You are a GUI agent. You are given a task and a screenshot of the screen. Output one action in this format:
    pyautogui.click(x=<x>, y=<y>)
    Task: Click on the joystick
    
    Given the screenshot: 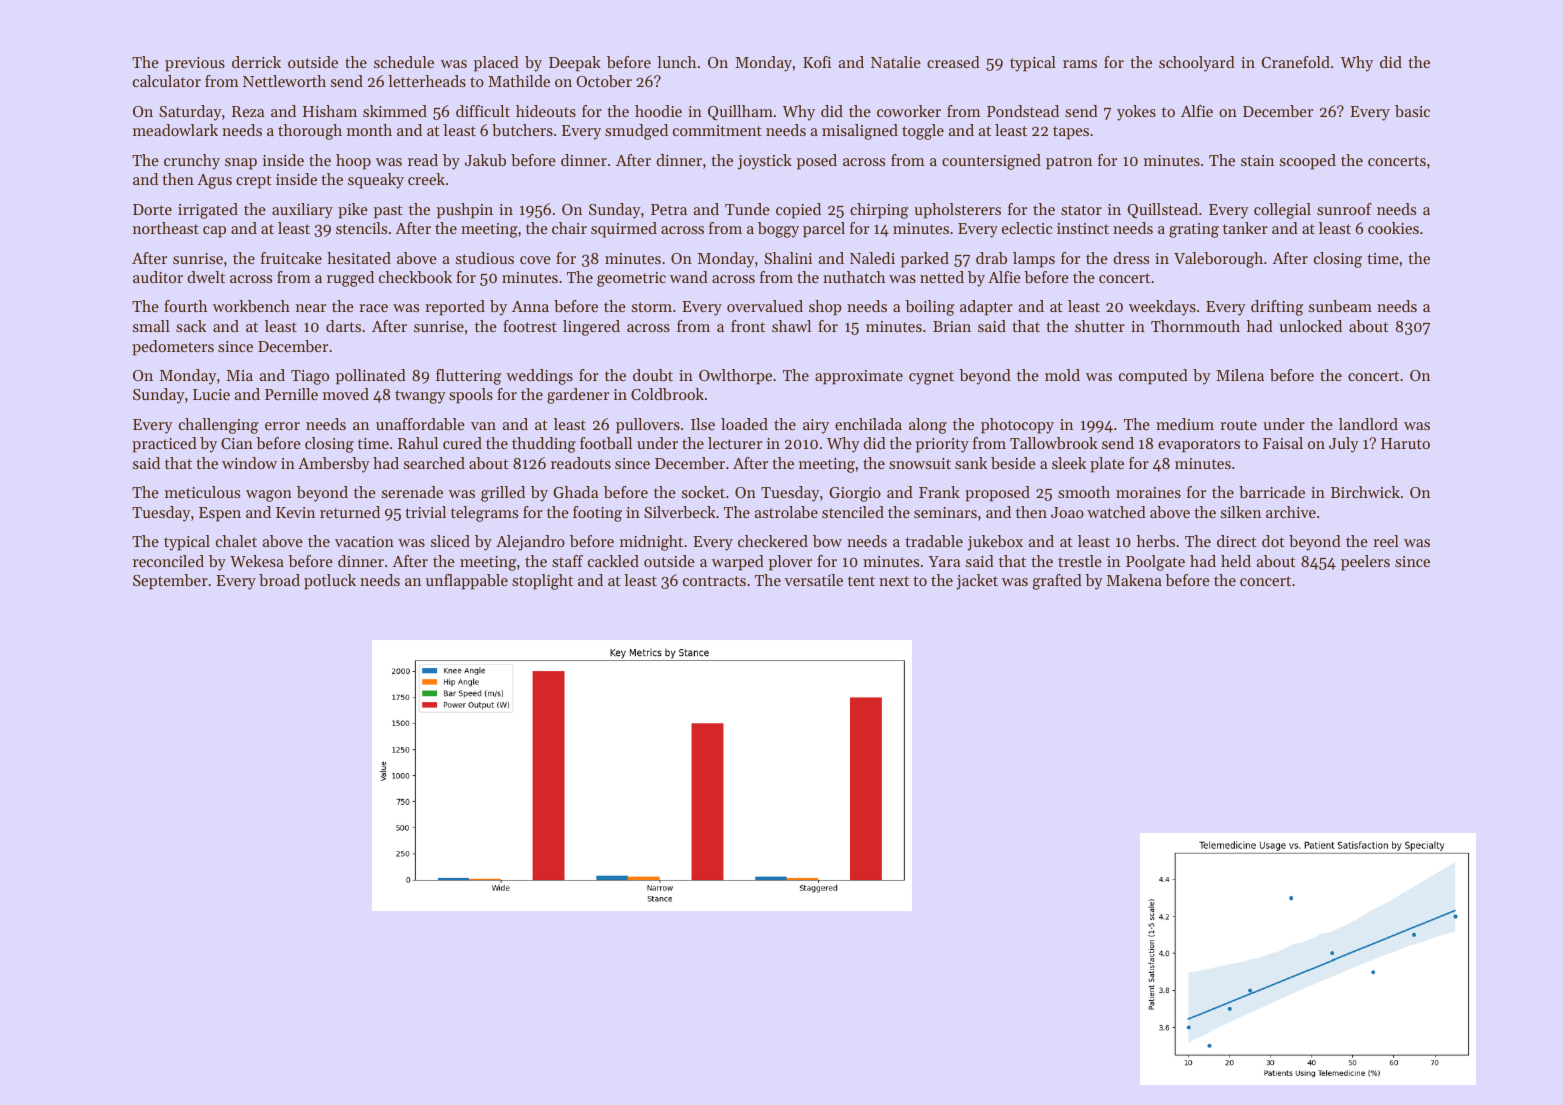 What is the action you would take?
    pyautogui.click(x=765, y=162)
